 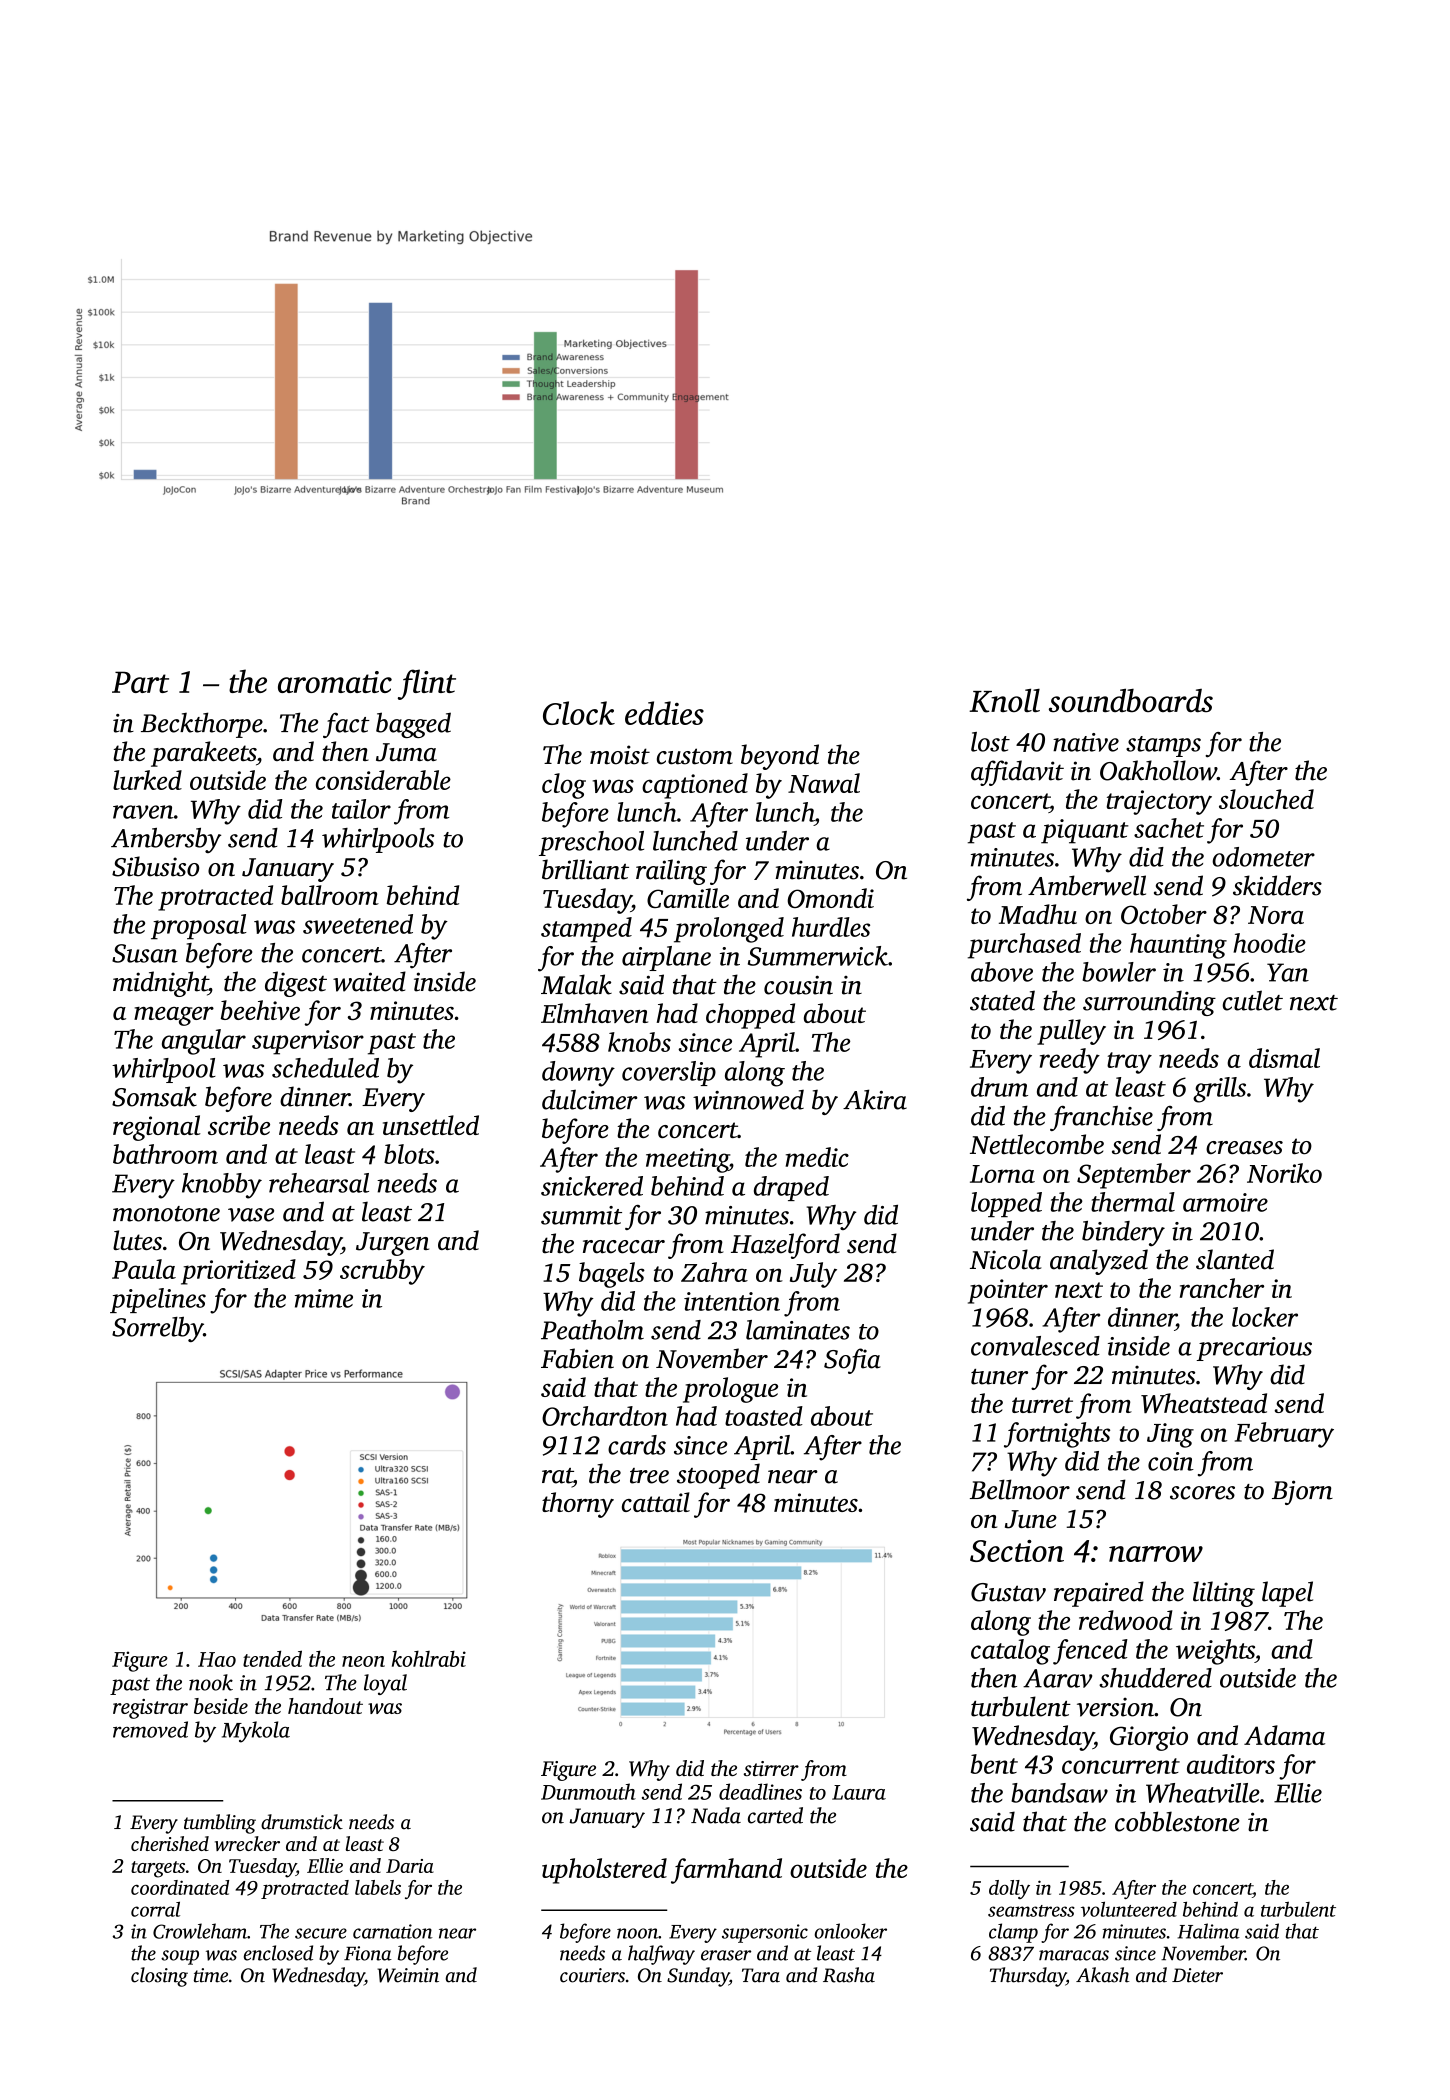 I want to click on meeting, so click(x=687, y=1160).
